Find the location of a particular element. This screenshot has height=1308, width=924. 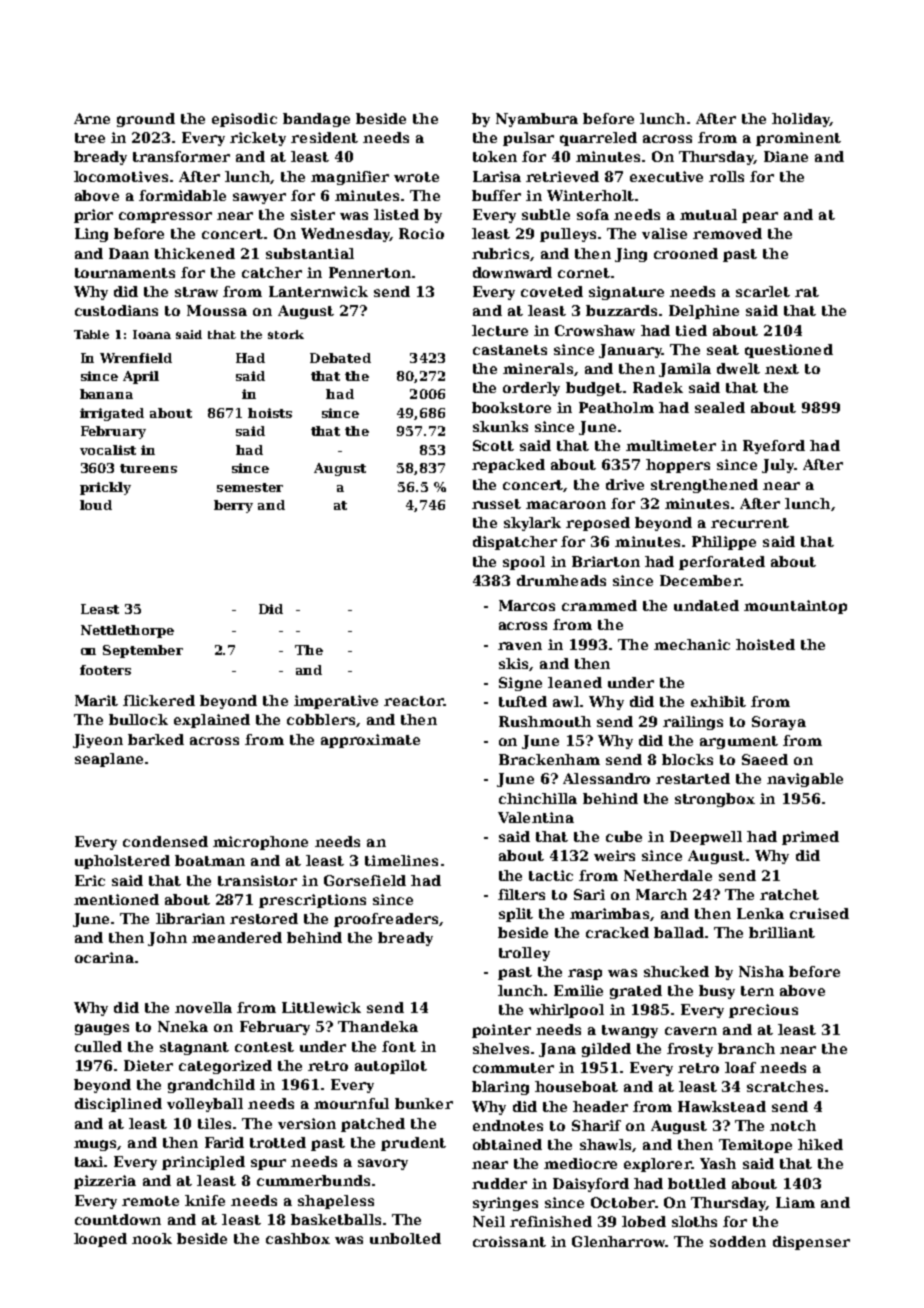

crooned is located at coordinates (686, 253).
